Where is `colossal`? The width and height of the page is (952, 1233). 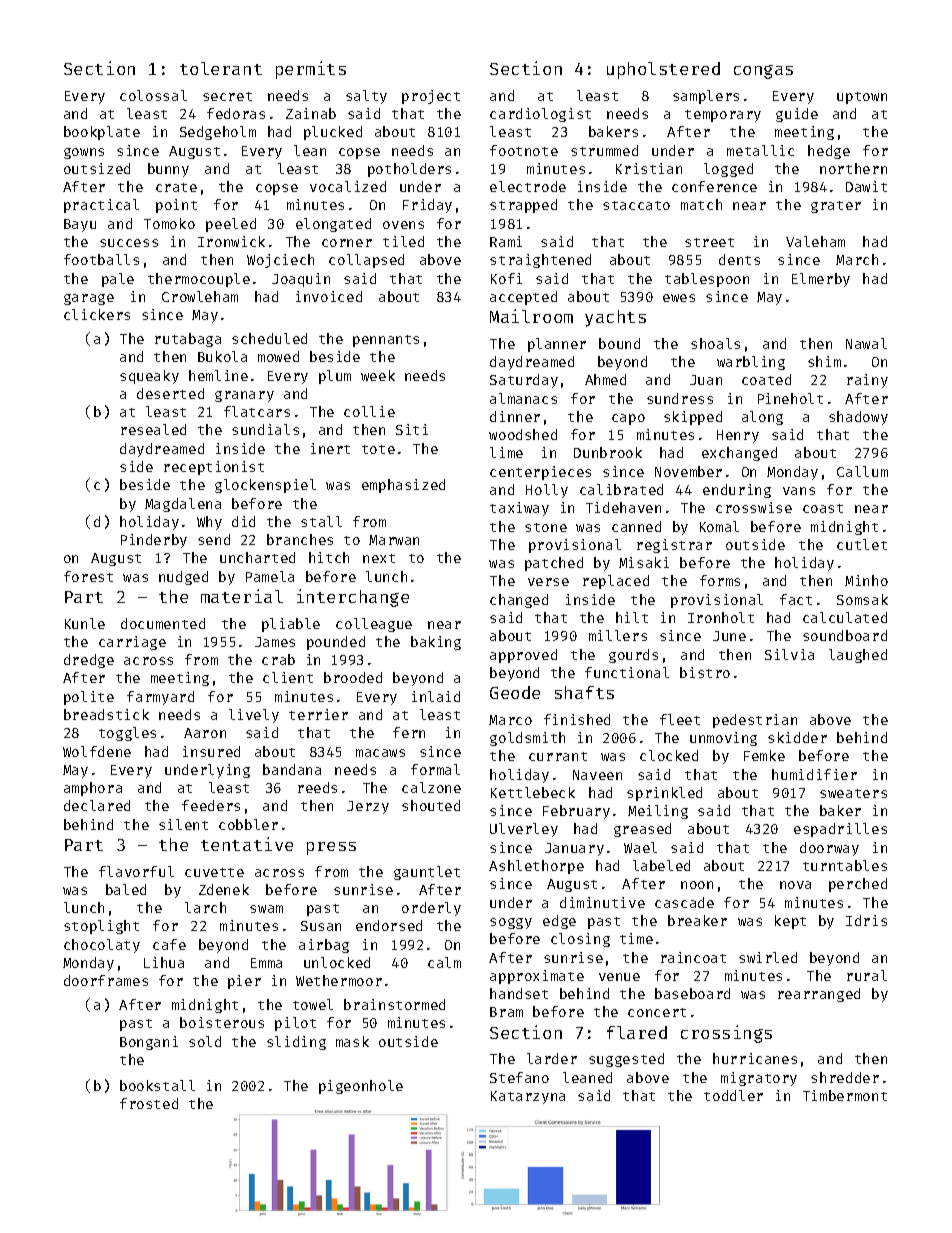
colossal is located at coordinates (153, 95).
